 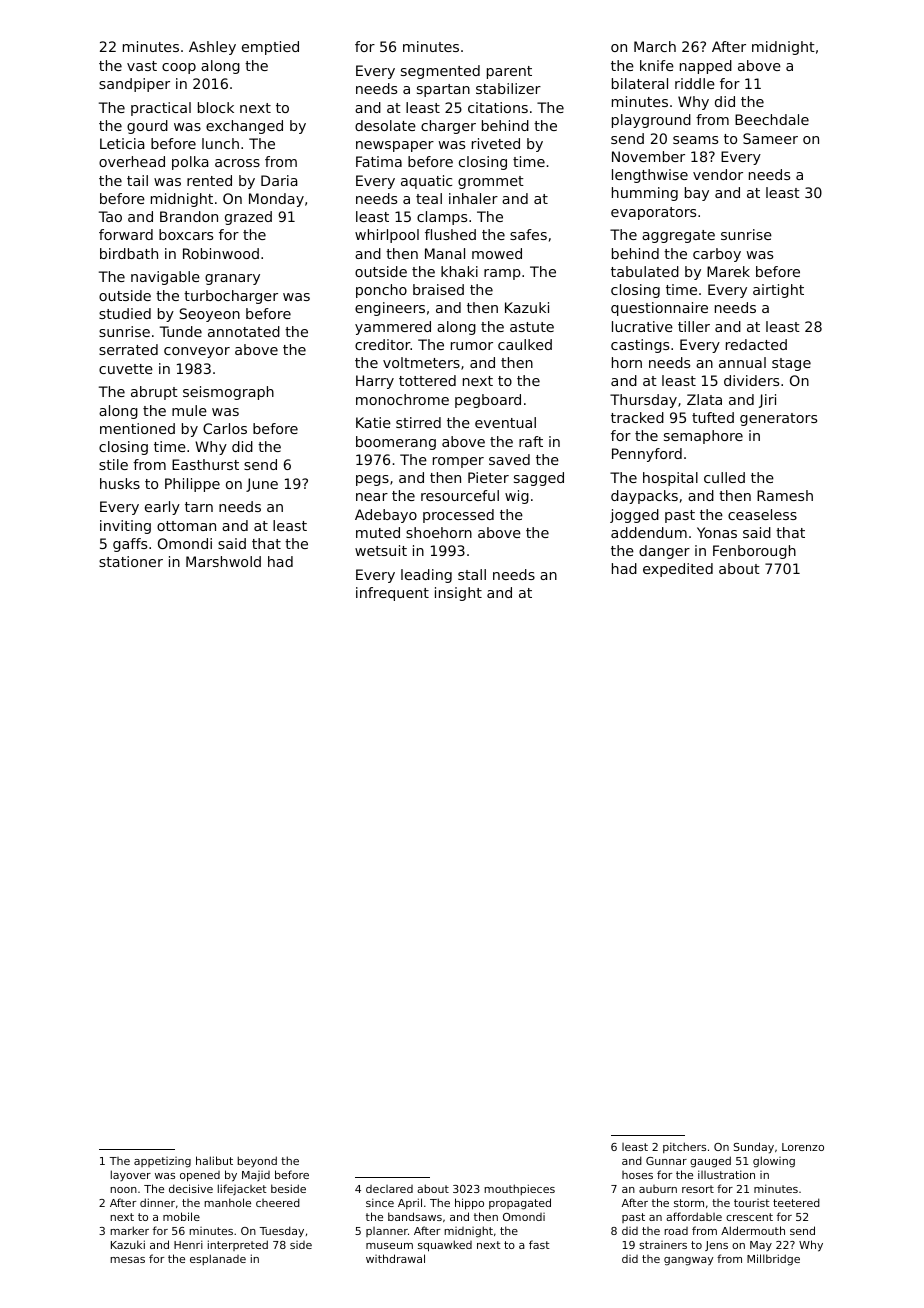 What do you see at coordinates (395, 1258) in the document?
I see `withdrawal` at bounding box center [395, 1258].
